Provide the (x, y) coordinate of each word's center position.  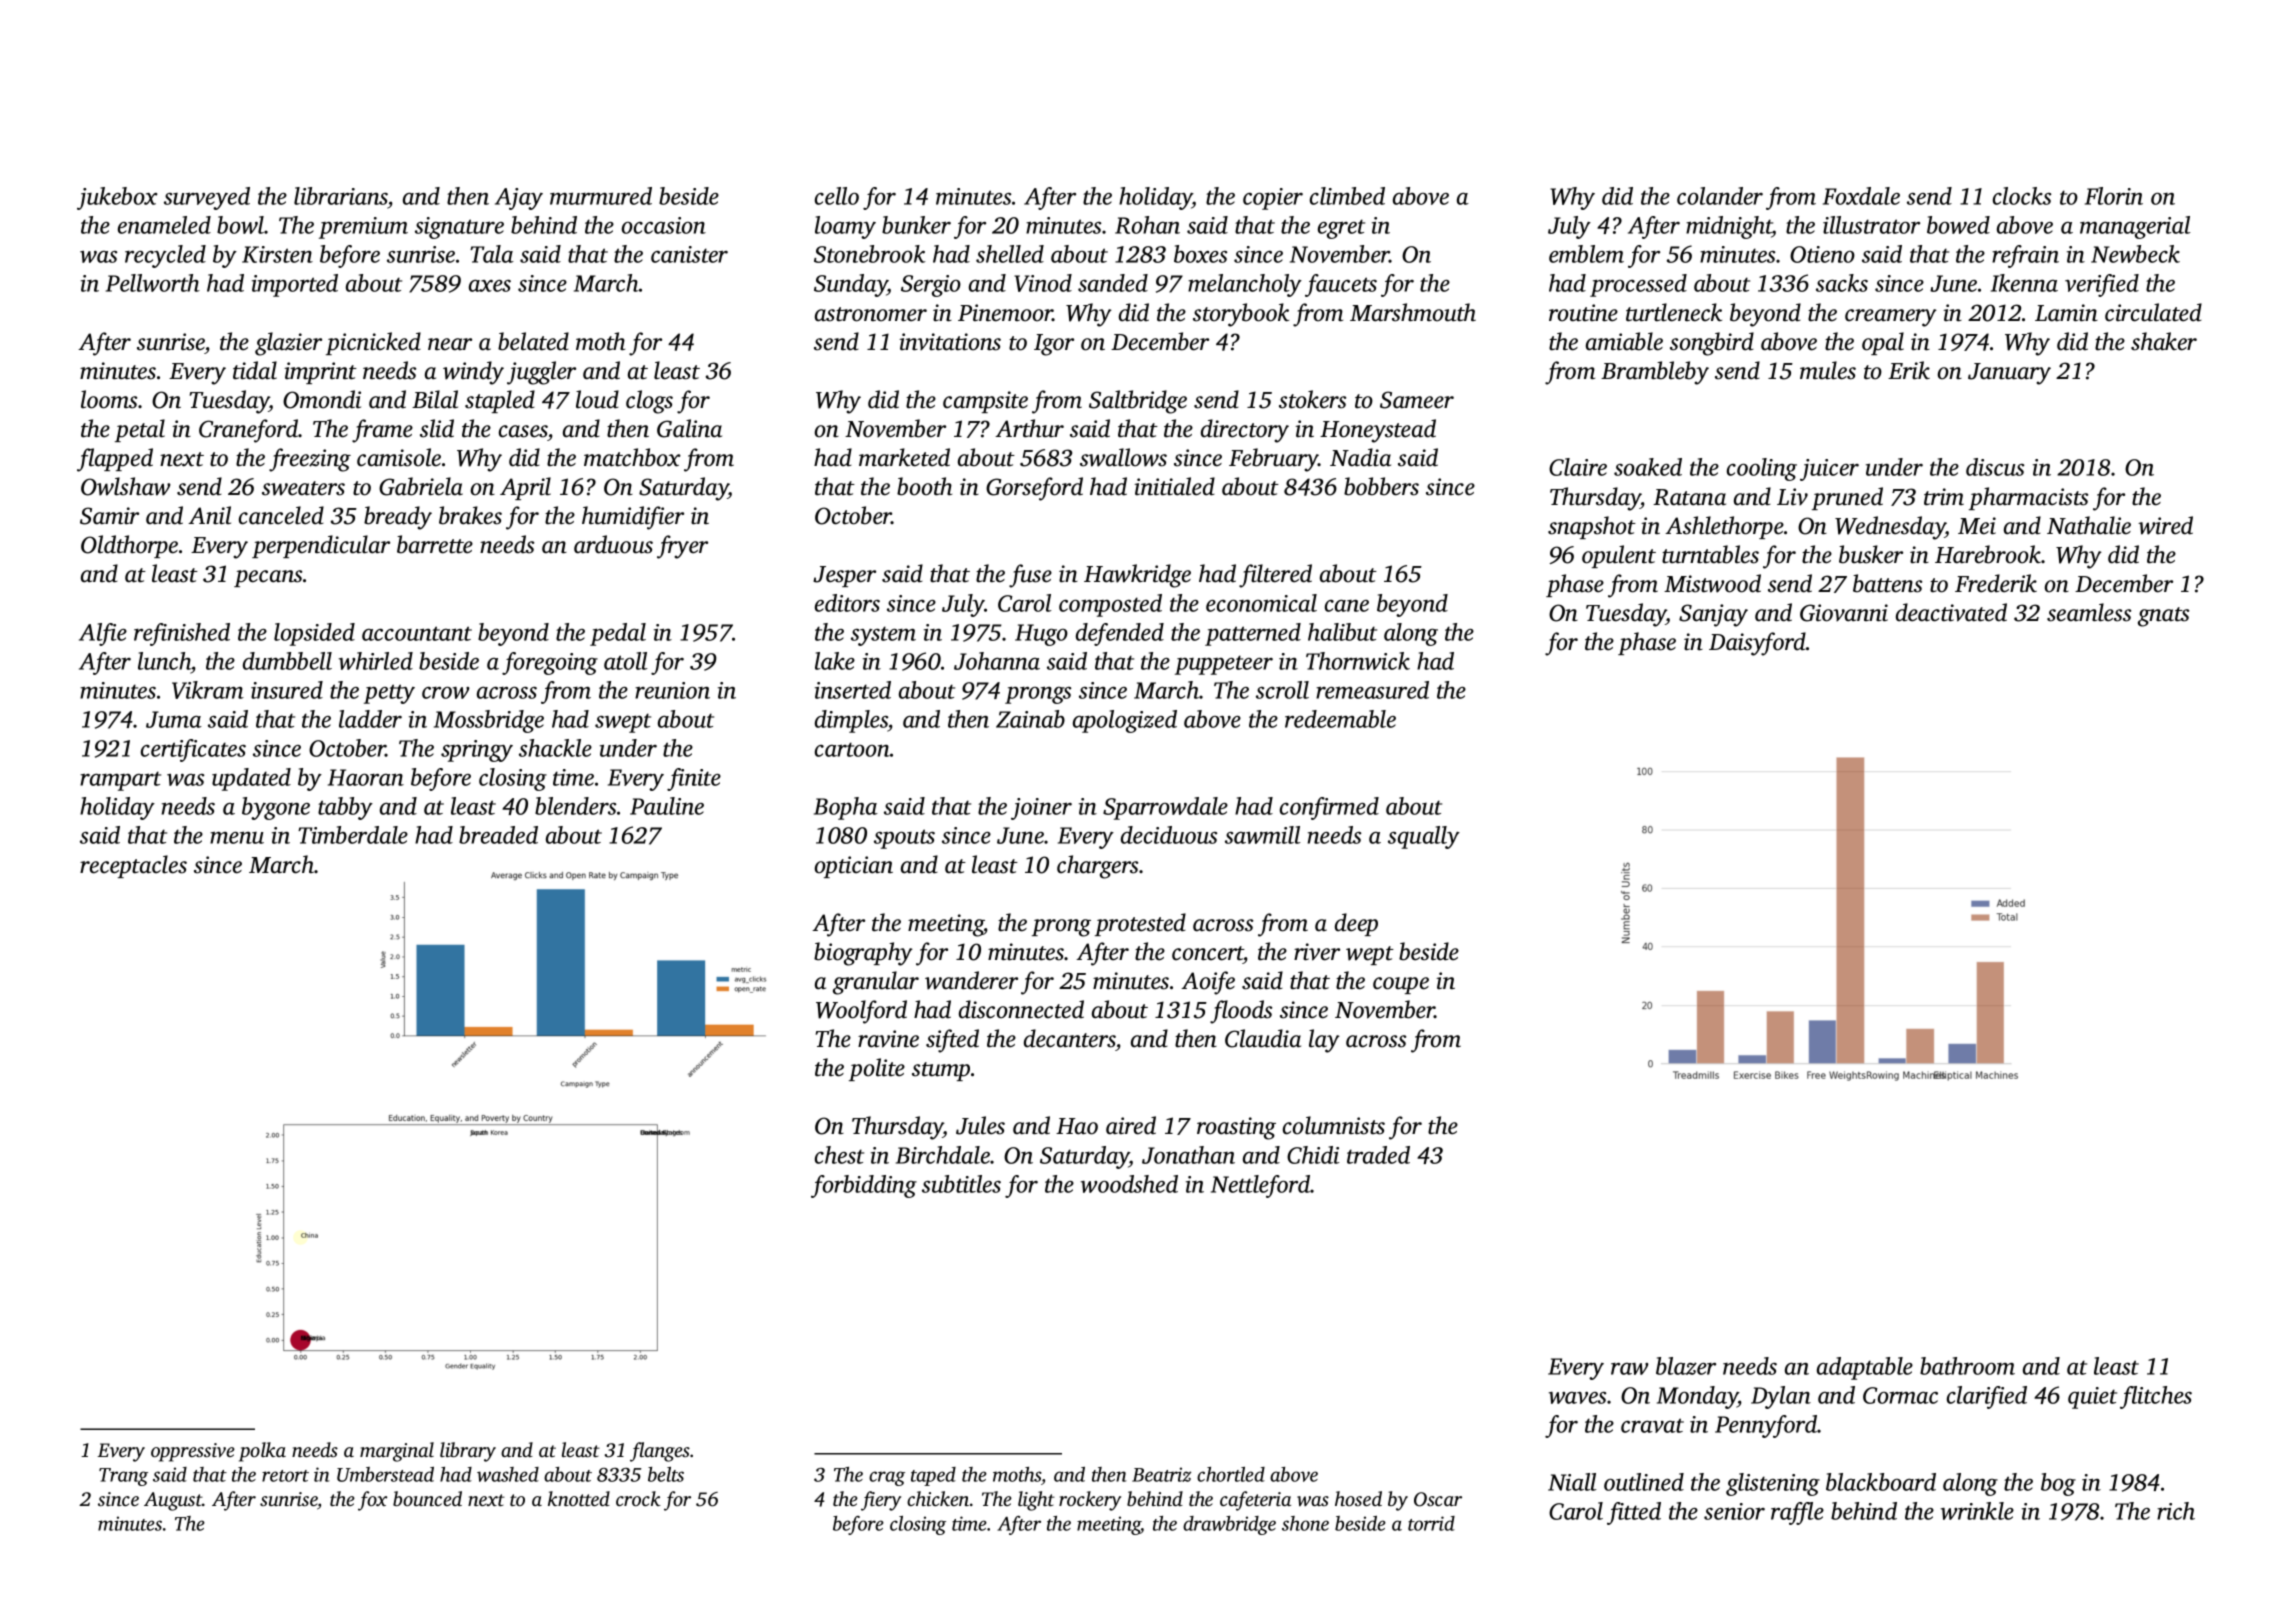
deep (1356, 924)
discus (1995, 467)
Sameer (1417, 400)
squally (1424, 837)
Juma (174, 719)
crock (638, 1498)
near (450, 344)
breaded (498, 835)
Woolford (861, 1012)
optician (854, 867)
